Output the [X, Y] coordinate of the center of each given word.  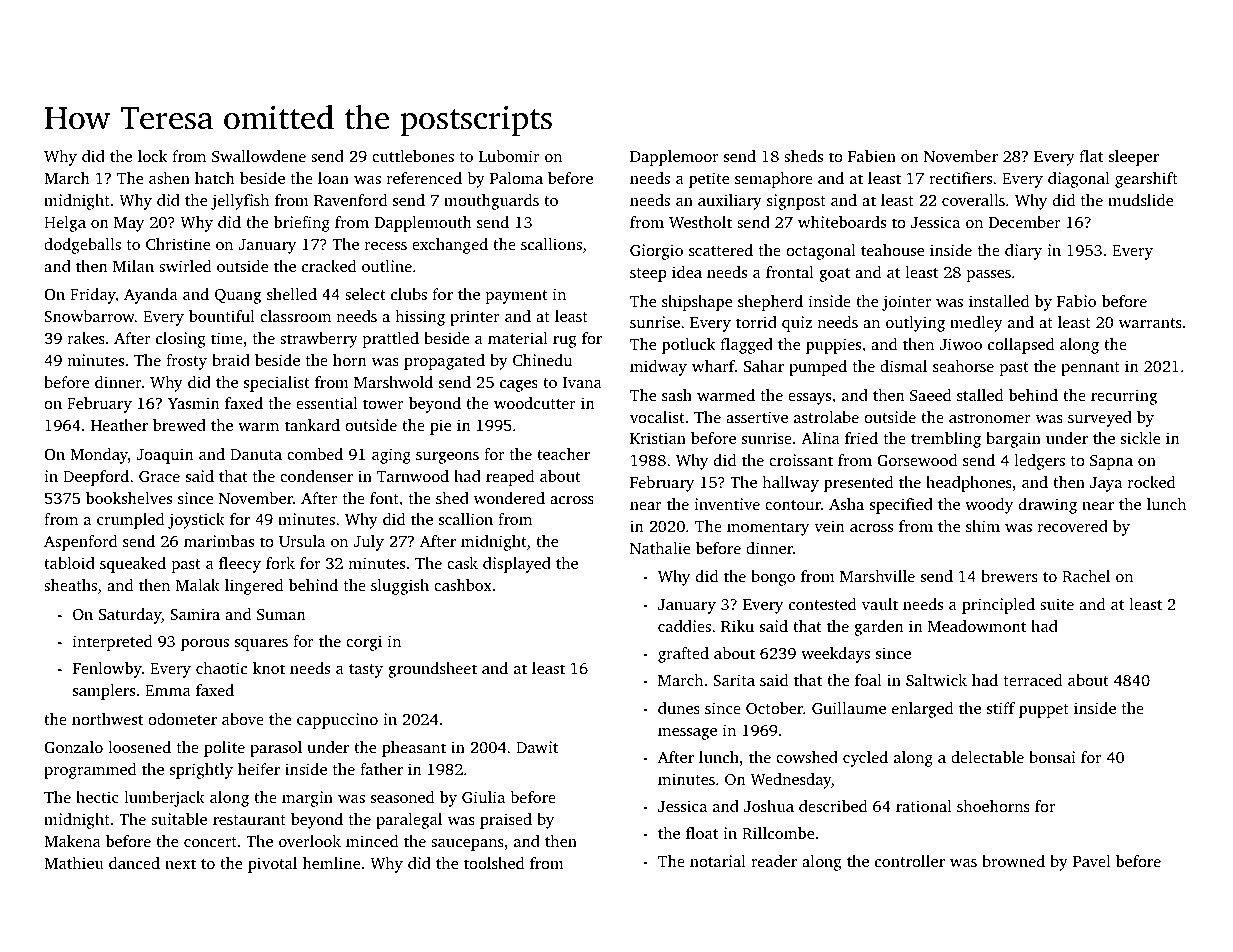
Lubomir [509, 156]
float [702, 833]
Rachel [1086, 576]
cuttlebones [413, 156]
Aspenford [80, 543]
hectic [97, 797]
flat [1091, 156]
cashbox [463, 585]
